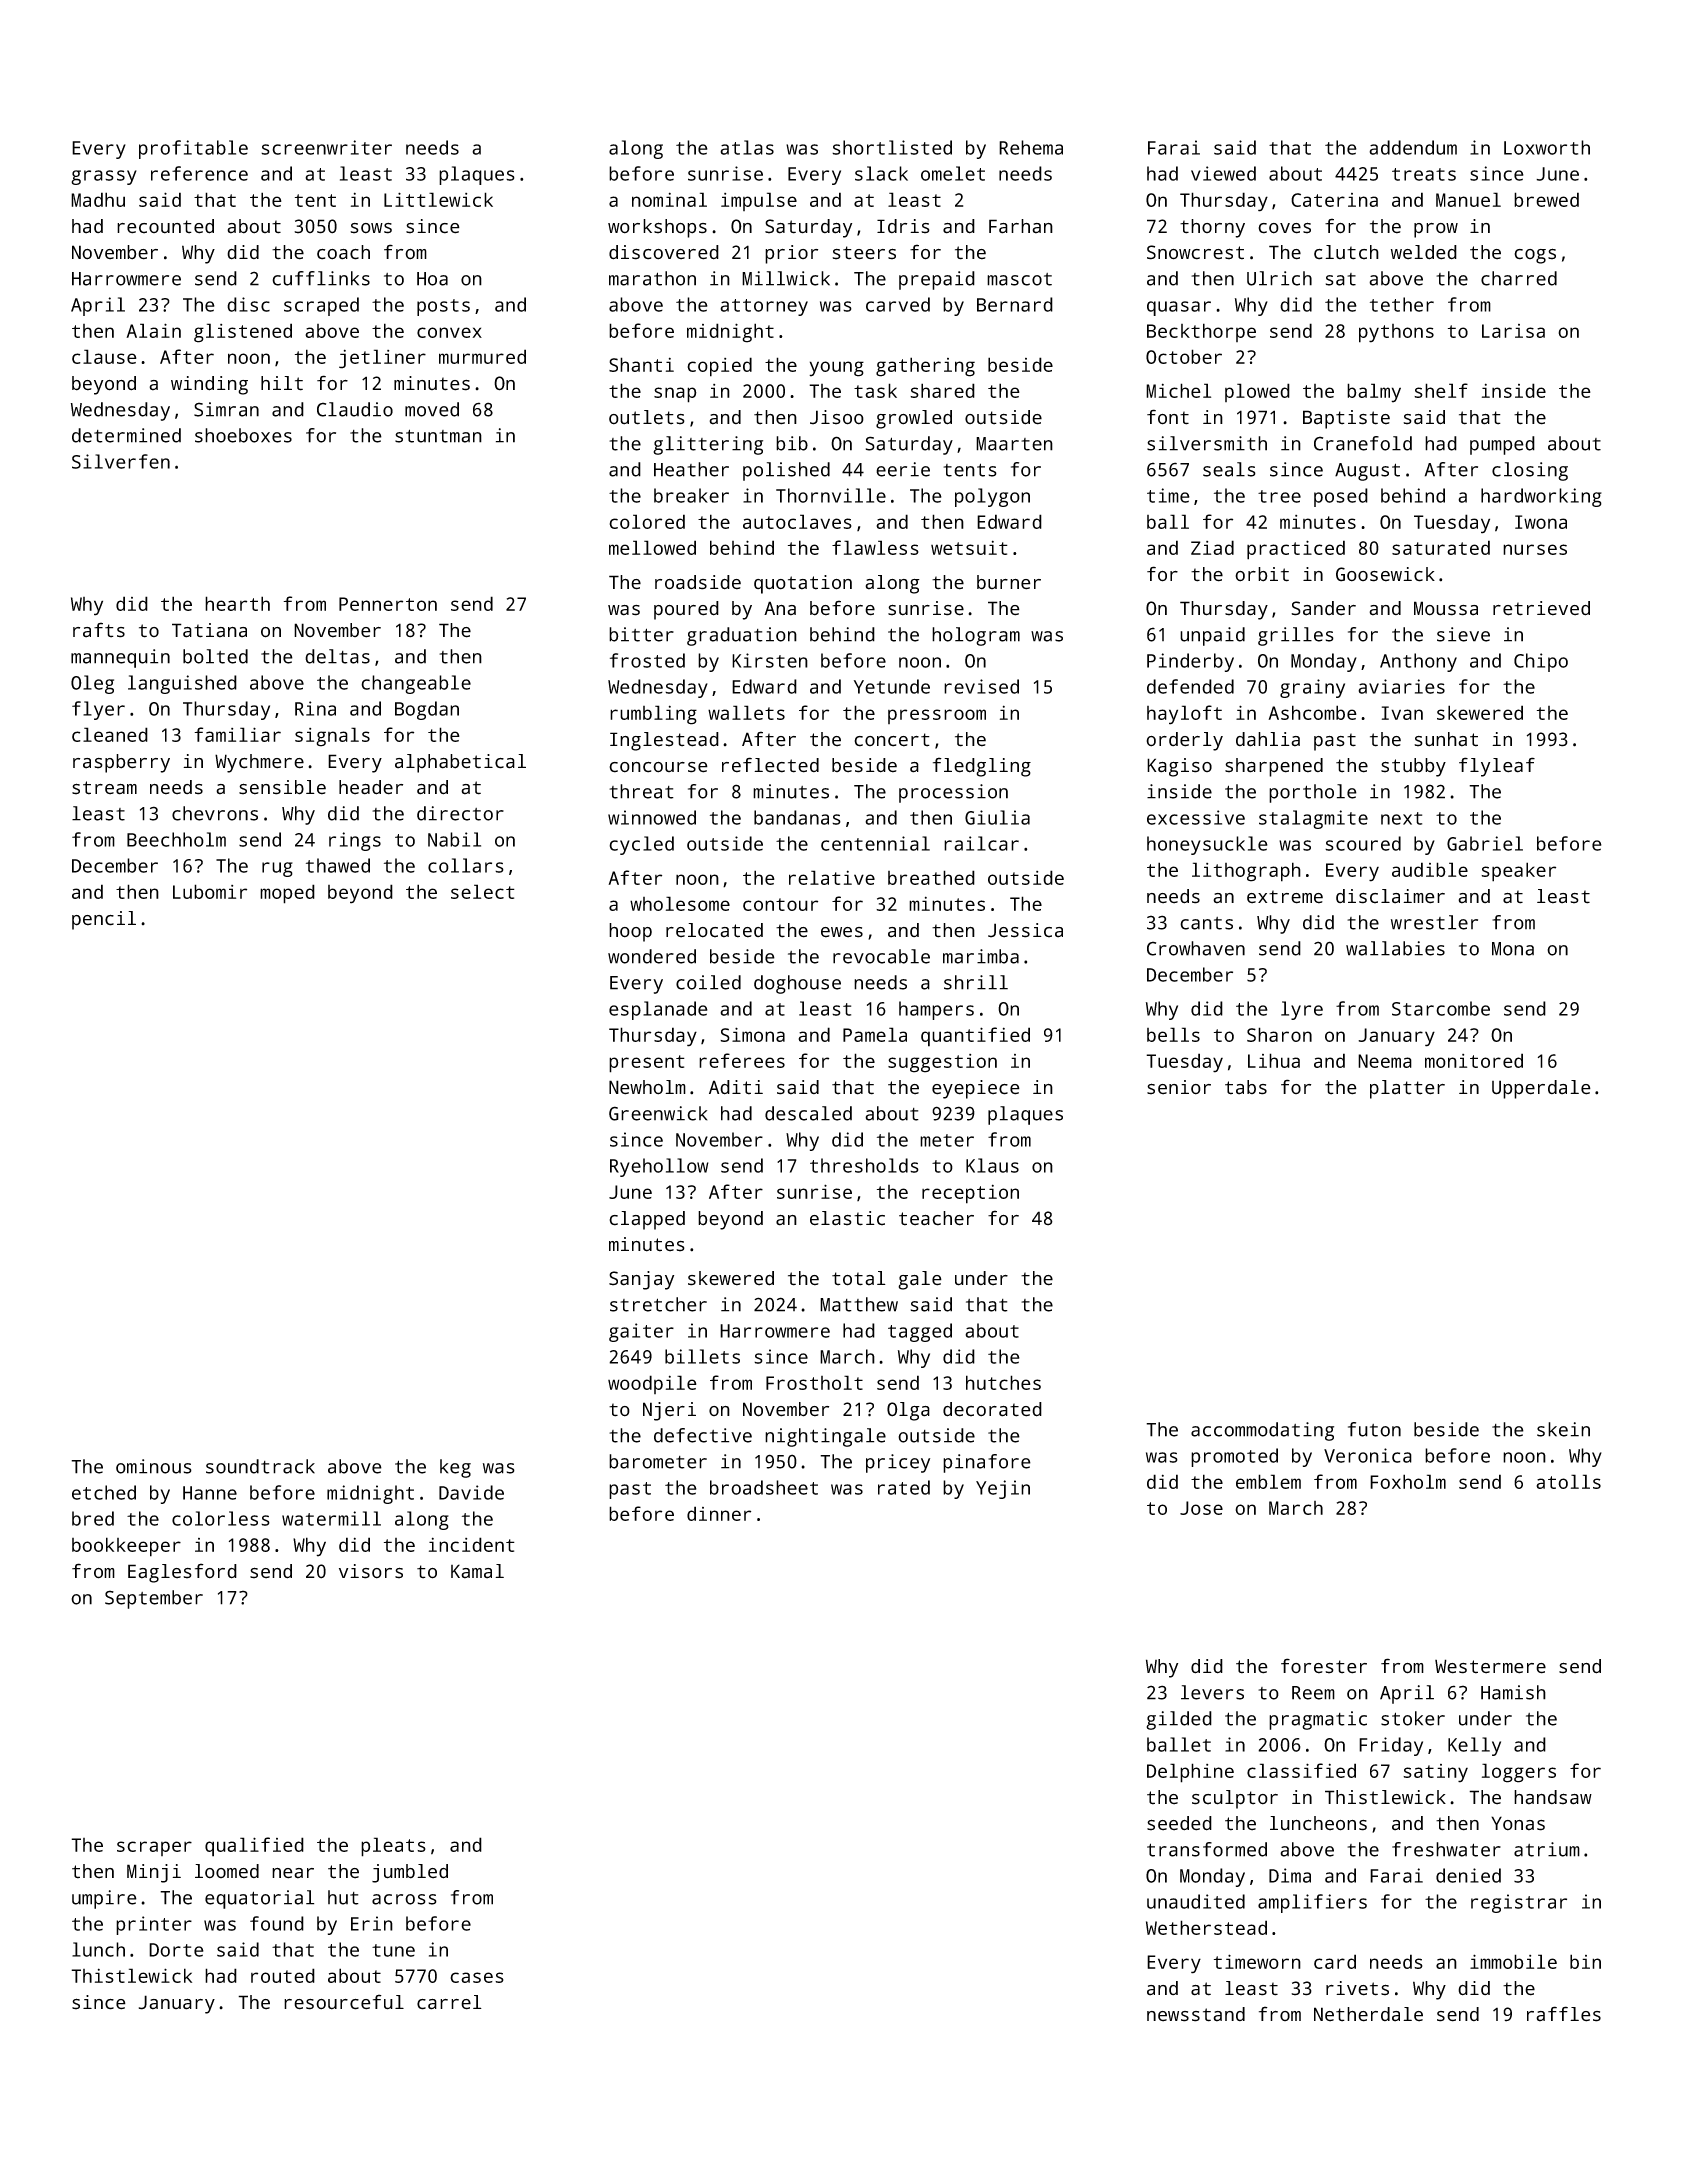 Image resolution: width=1683 pixels, height=2178 pixels. Describe the element at coordinates (1413, 147) in the screenshot. I see `addendum` at that location.
